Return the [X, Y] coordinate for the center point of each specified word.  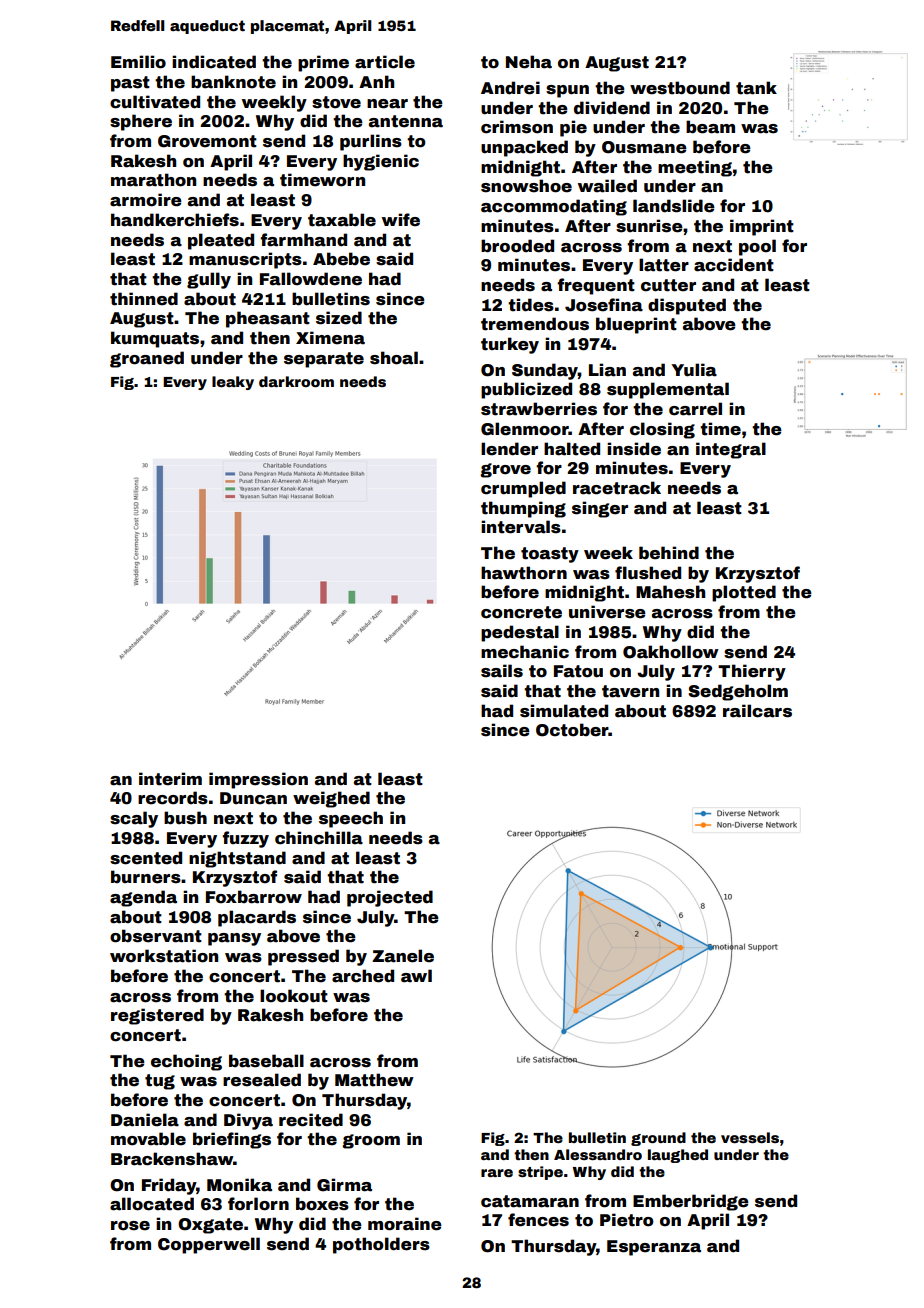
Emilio [138, 62]
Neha [529, 62]
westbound [680, 88]
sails [502, 671]
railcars [757, 711]
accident [734, 265]
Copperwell [209, 1245]
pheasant [268, 319]
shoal [394, 358]
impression [258, 780]
